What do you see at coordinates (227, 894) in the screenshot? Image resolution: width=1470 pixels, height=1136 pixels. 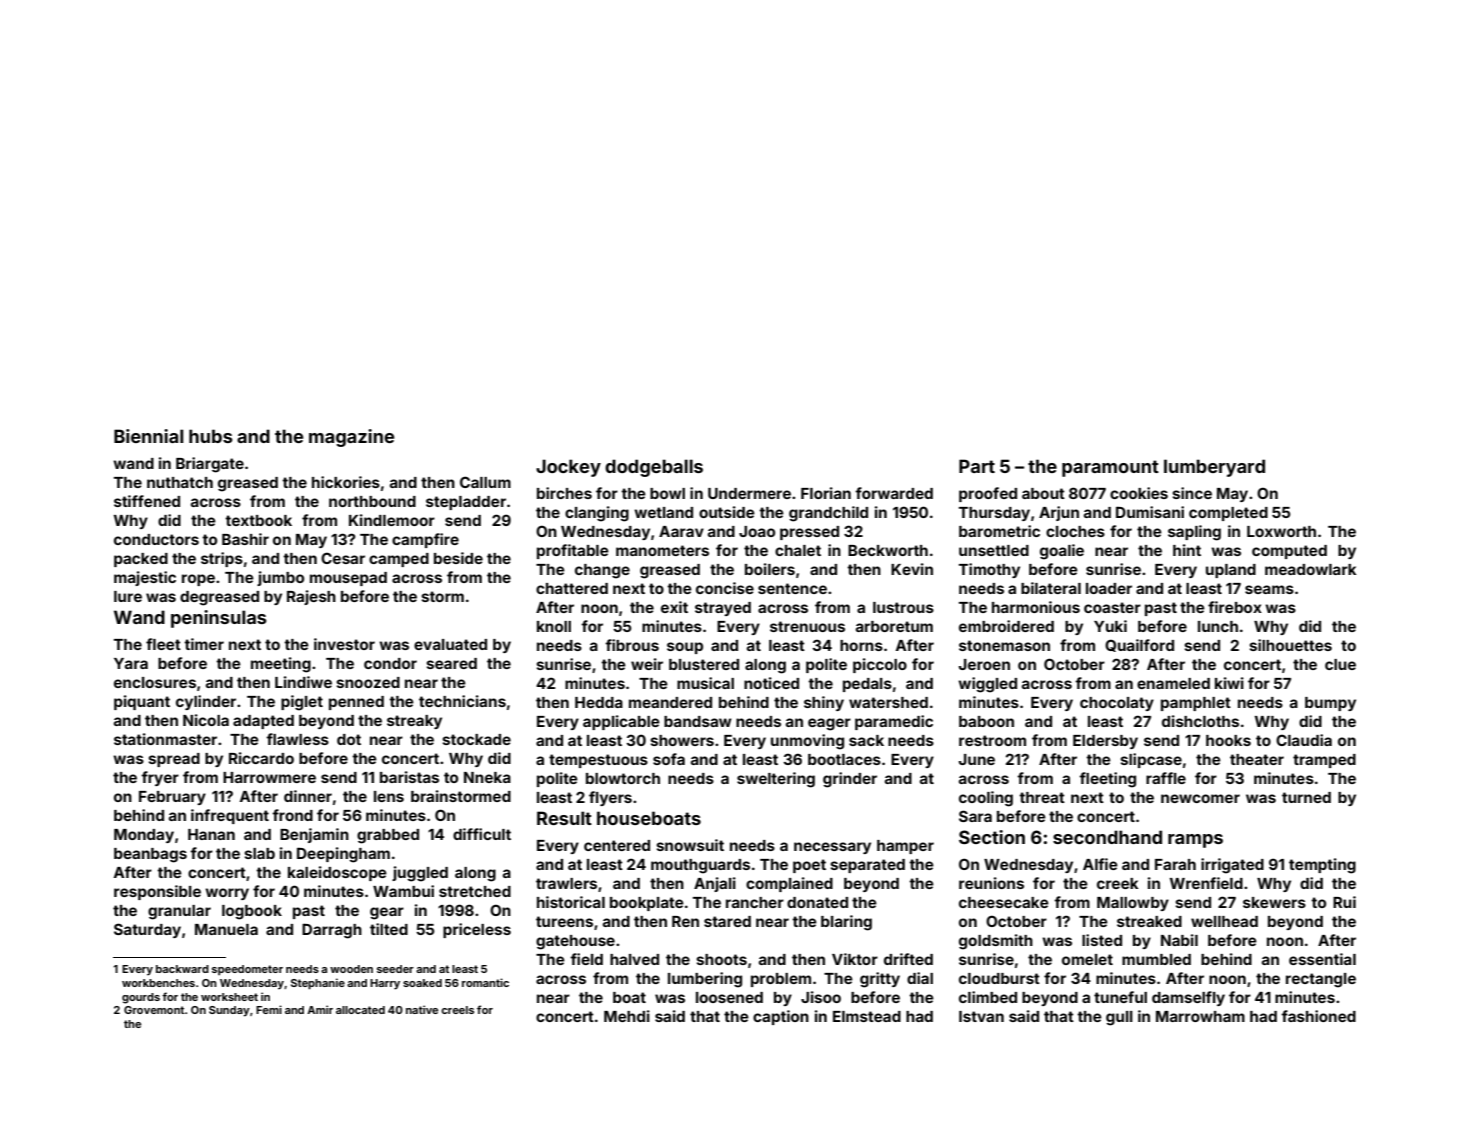 I see `worry` at bounding box center [227, 894].
